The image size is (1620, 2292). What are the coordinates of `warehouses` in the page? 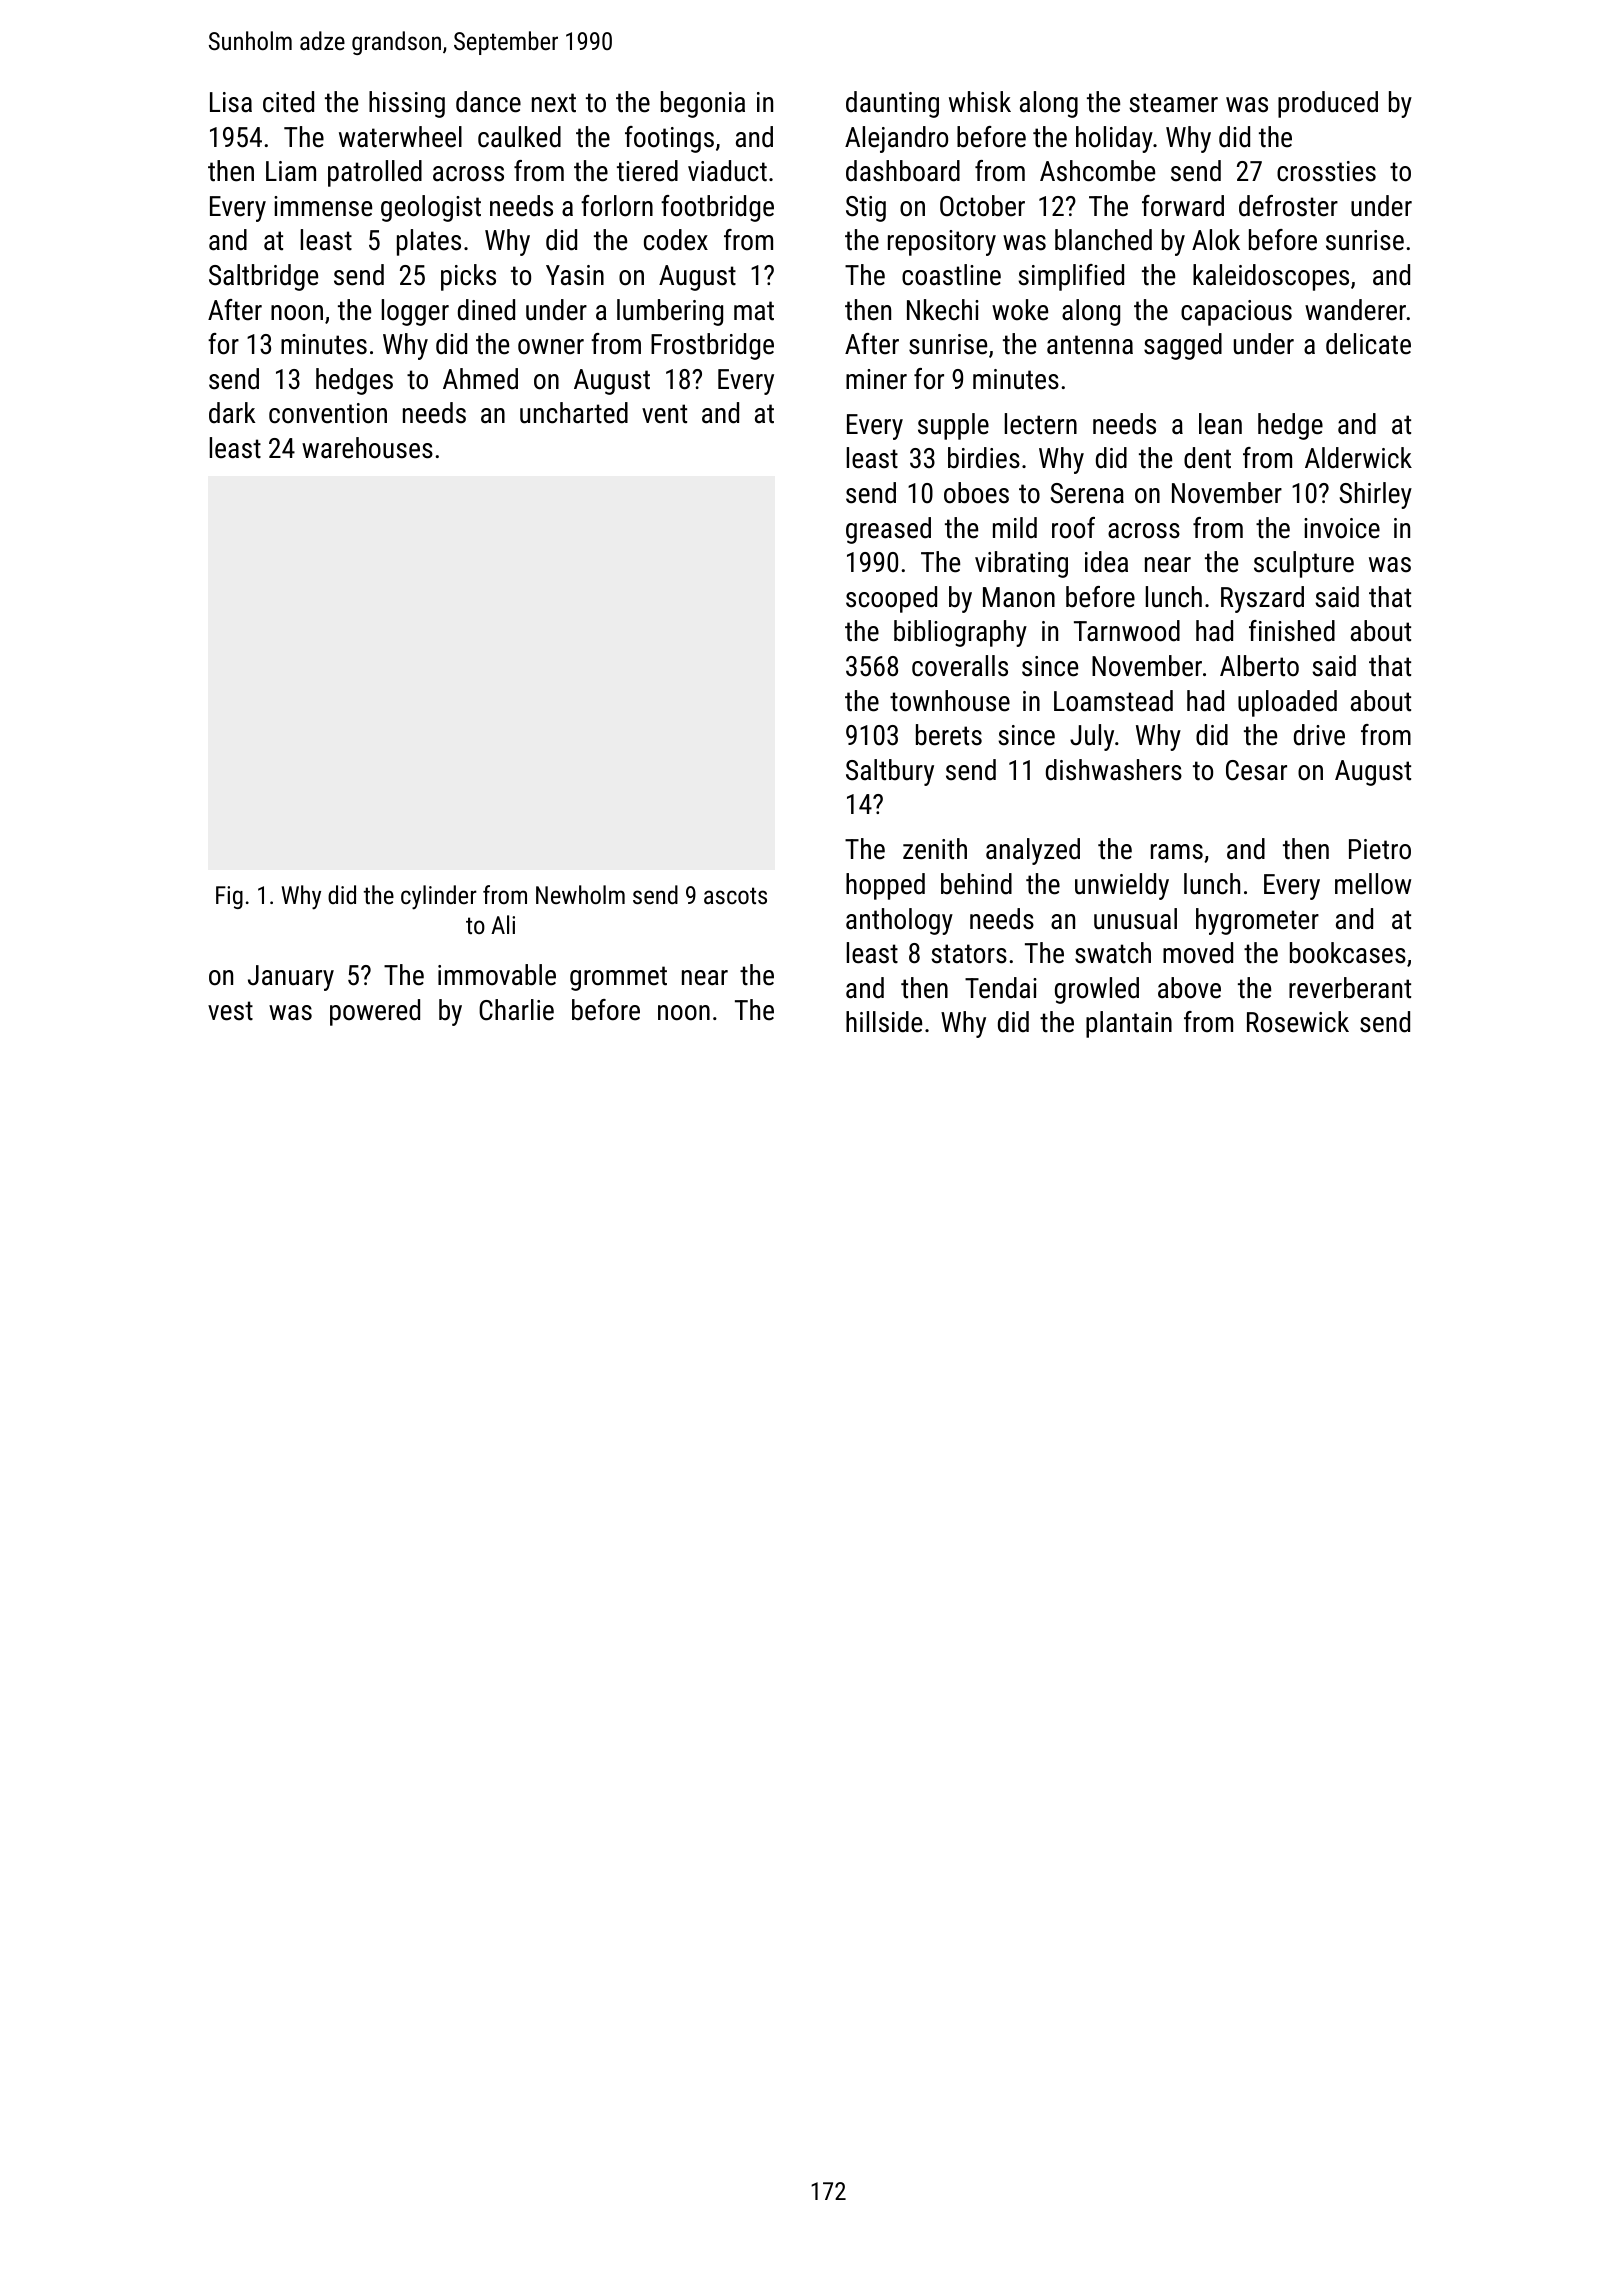 It's located at (367, 448).
